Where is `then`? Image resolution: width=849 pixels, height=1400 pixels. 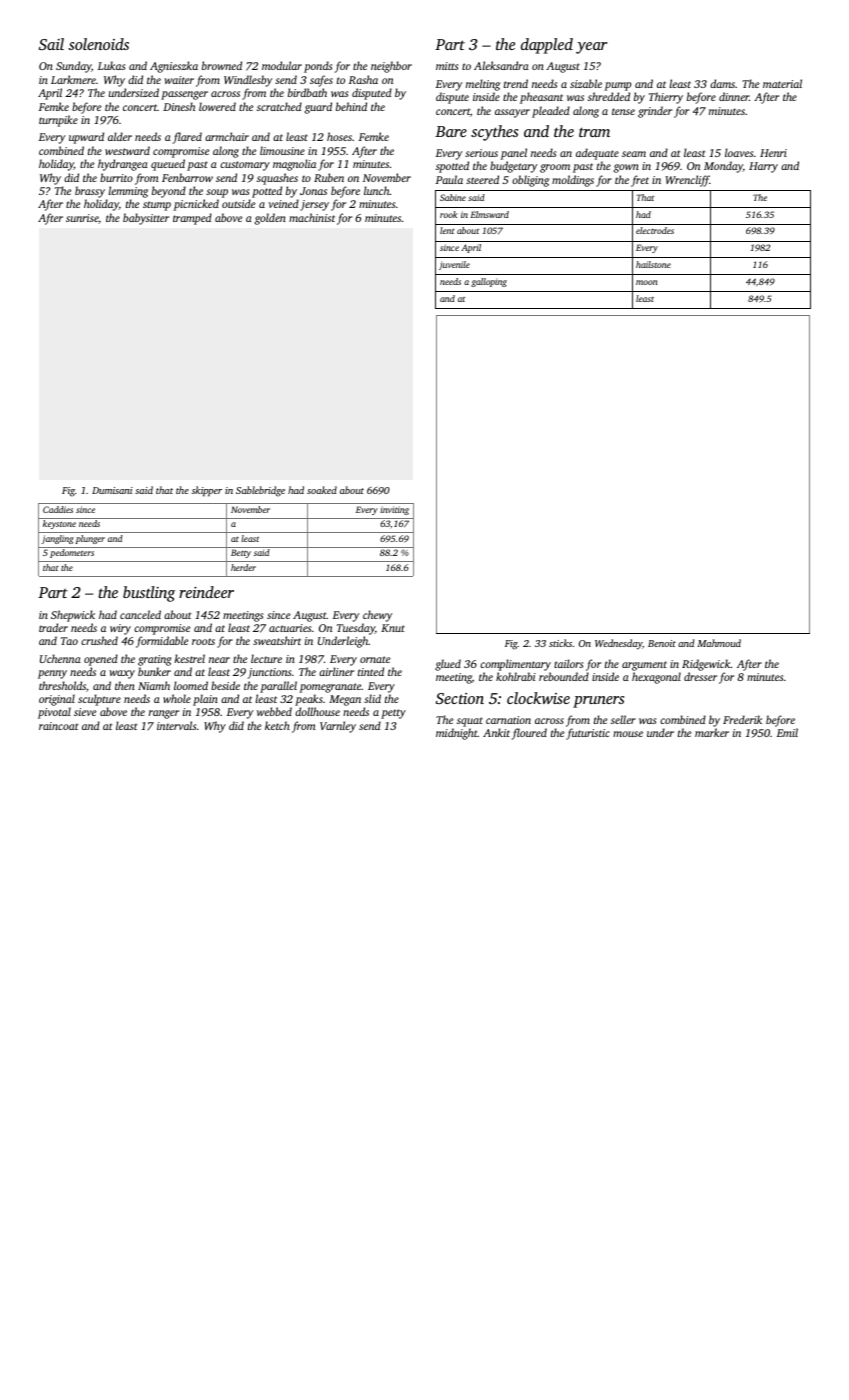 then is located at coordinates (125, 685).
